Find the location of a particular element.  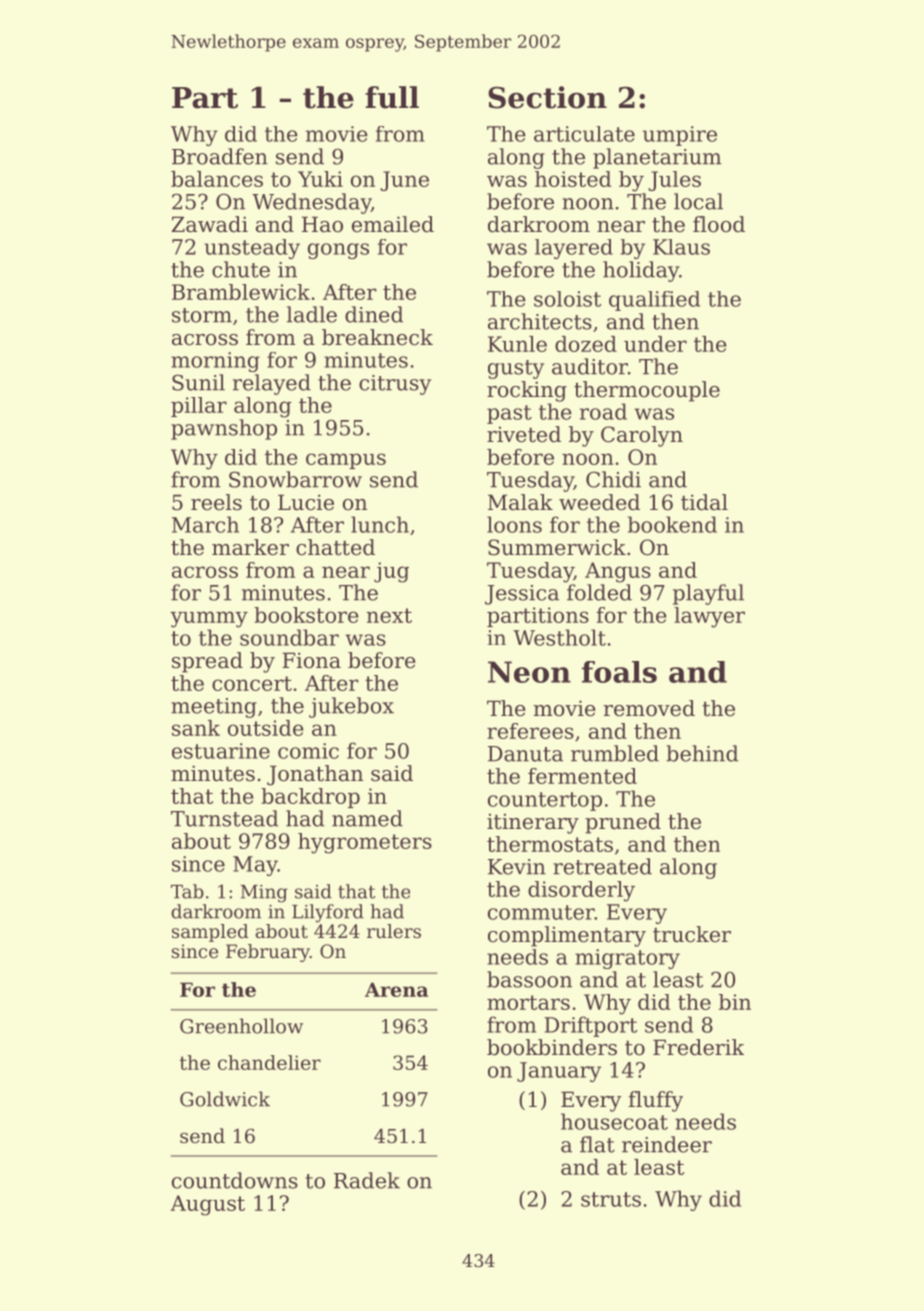

full is located at coordinates (392, 97).
